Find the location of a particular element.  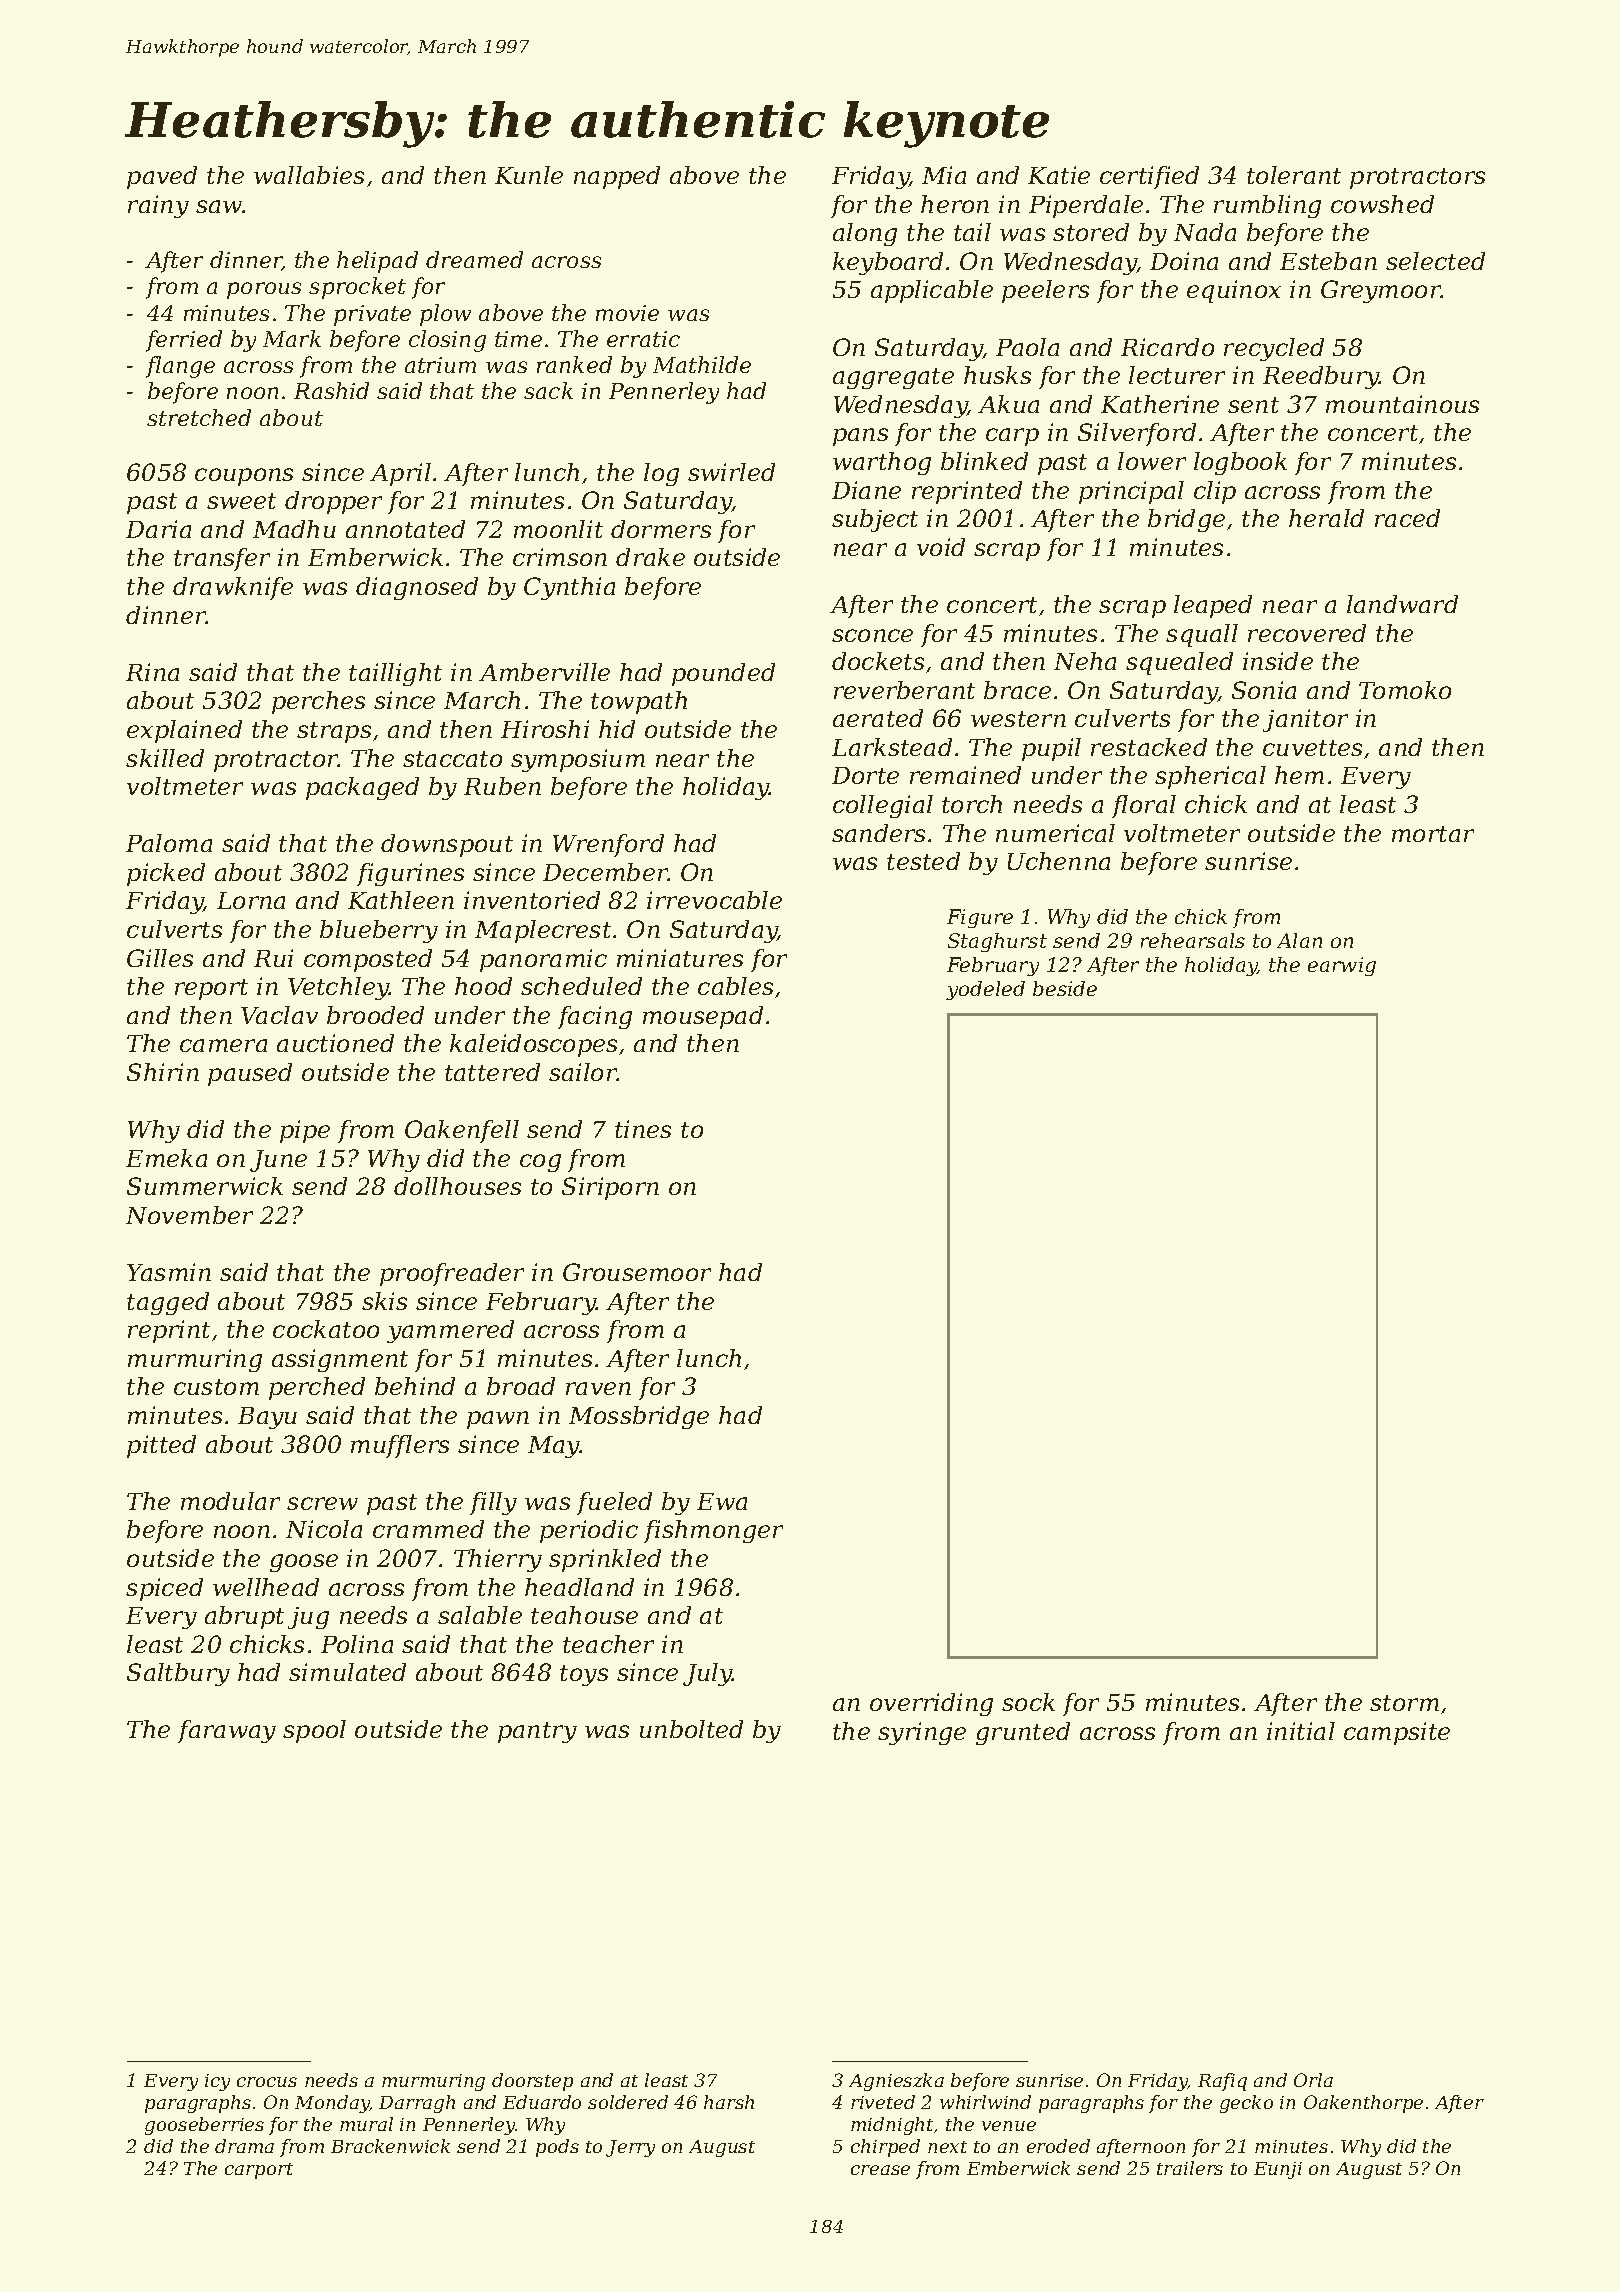

unbolted is located at coordinates (691, 1729).
